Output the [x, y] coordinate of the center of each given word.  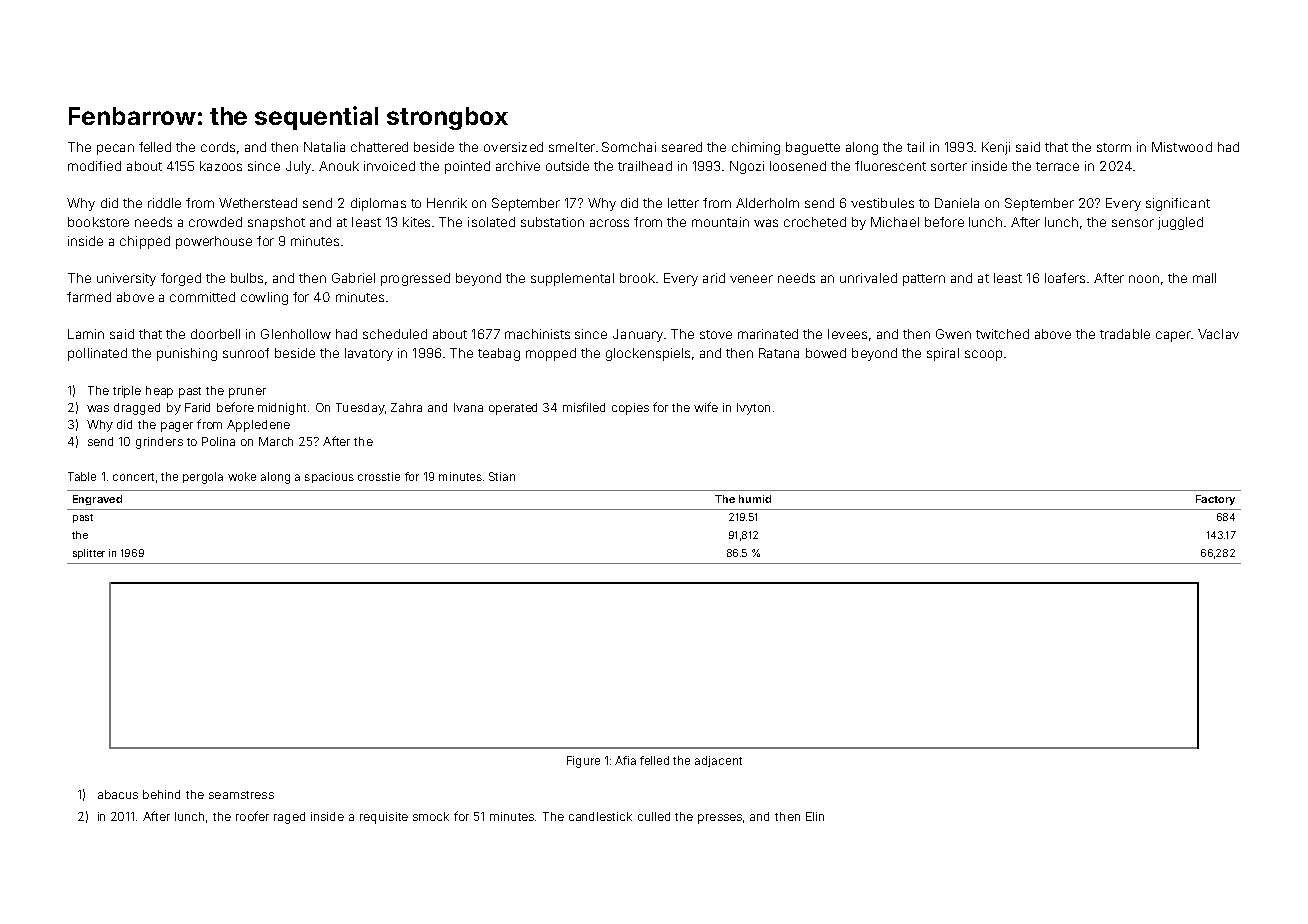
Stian [502, 476]
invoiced [389, 166]
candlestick [600, 816]
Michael [895, 222]
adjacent [718, 761]
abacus [118, 794]
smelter [572, 147]
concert [133, 477]
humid [755, 499]
